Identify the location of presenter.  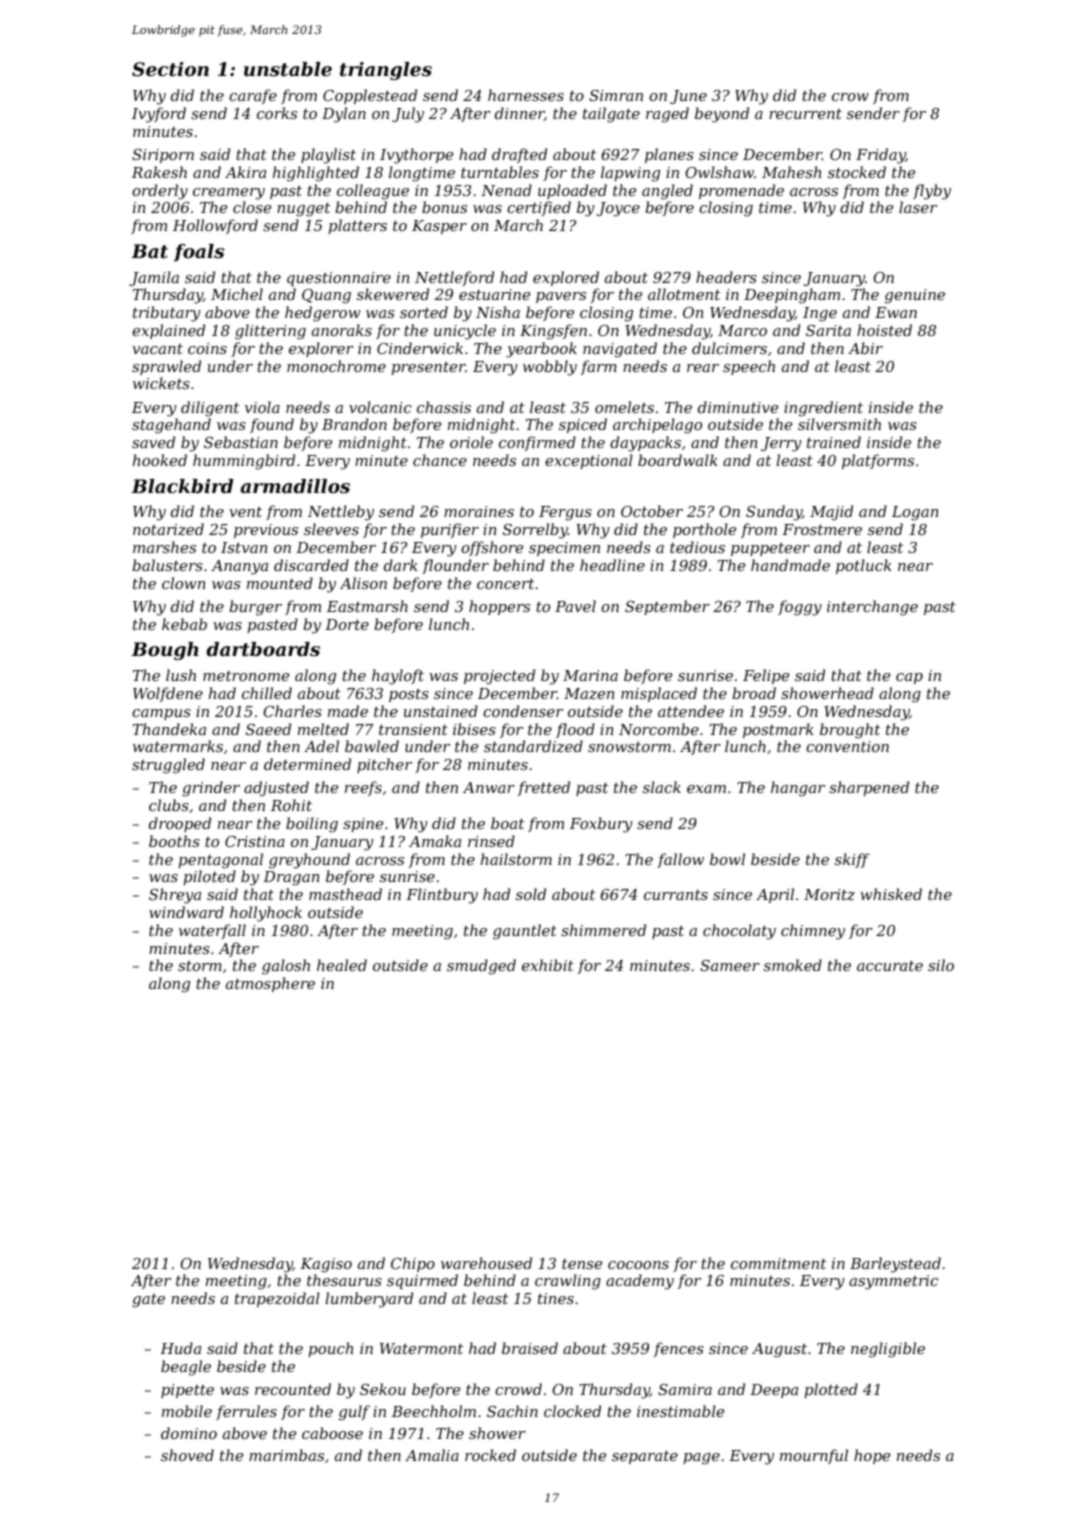
(429, 368).
